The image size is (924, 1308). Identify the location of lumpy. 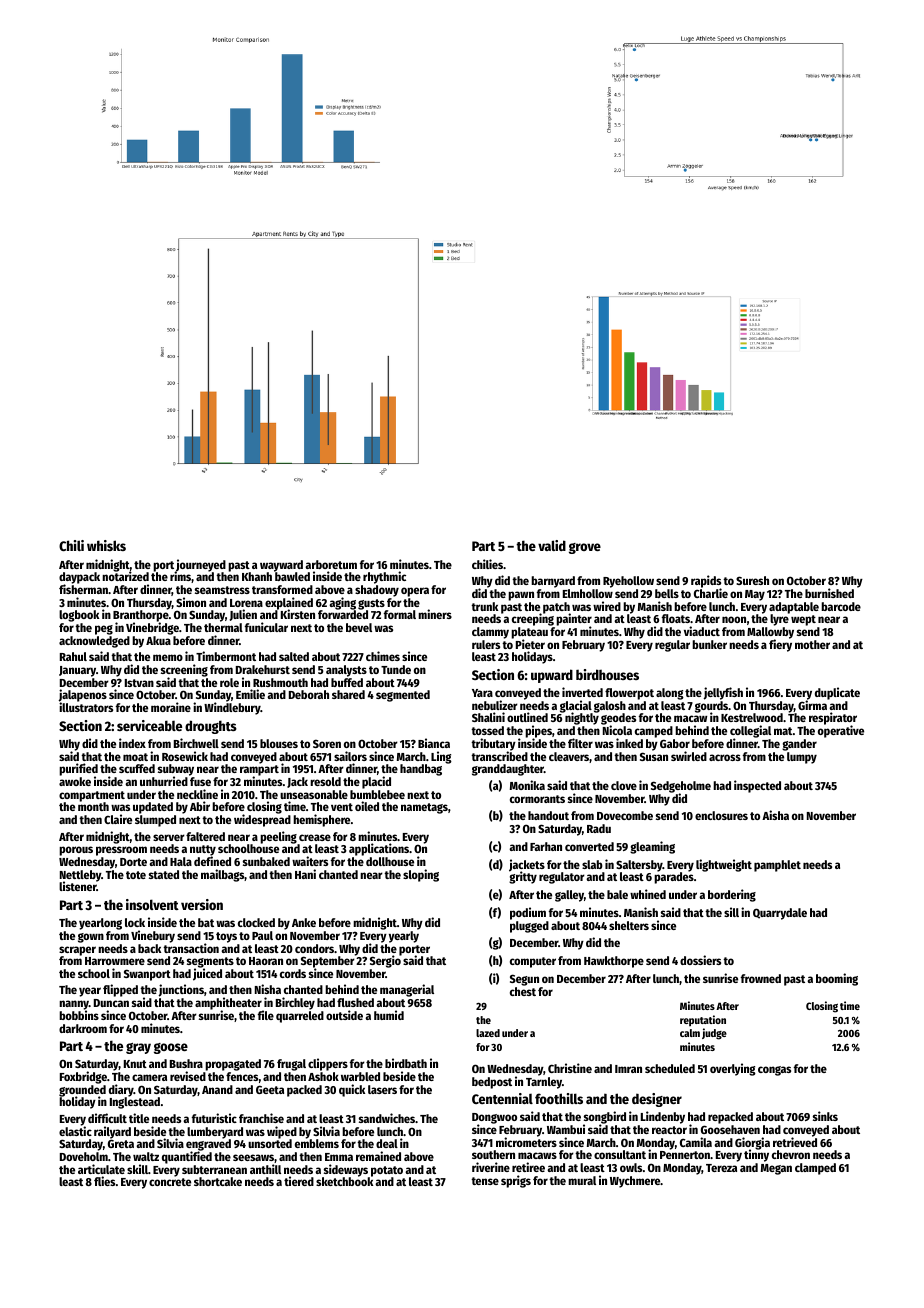
(802, 758).
